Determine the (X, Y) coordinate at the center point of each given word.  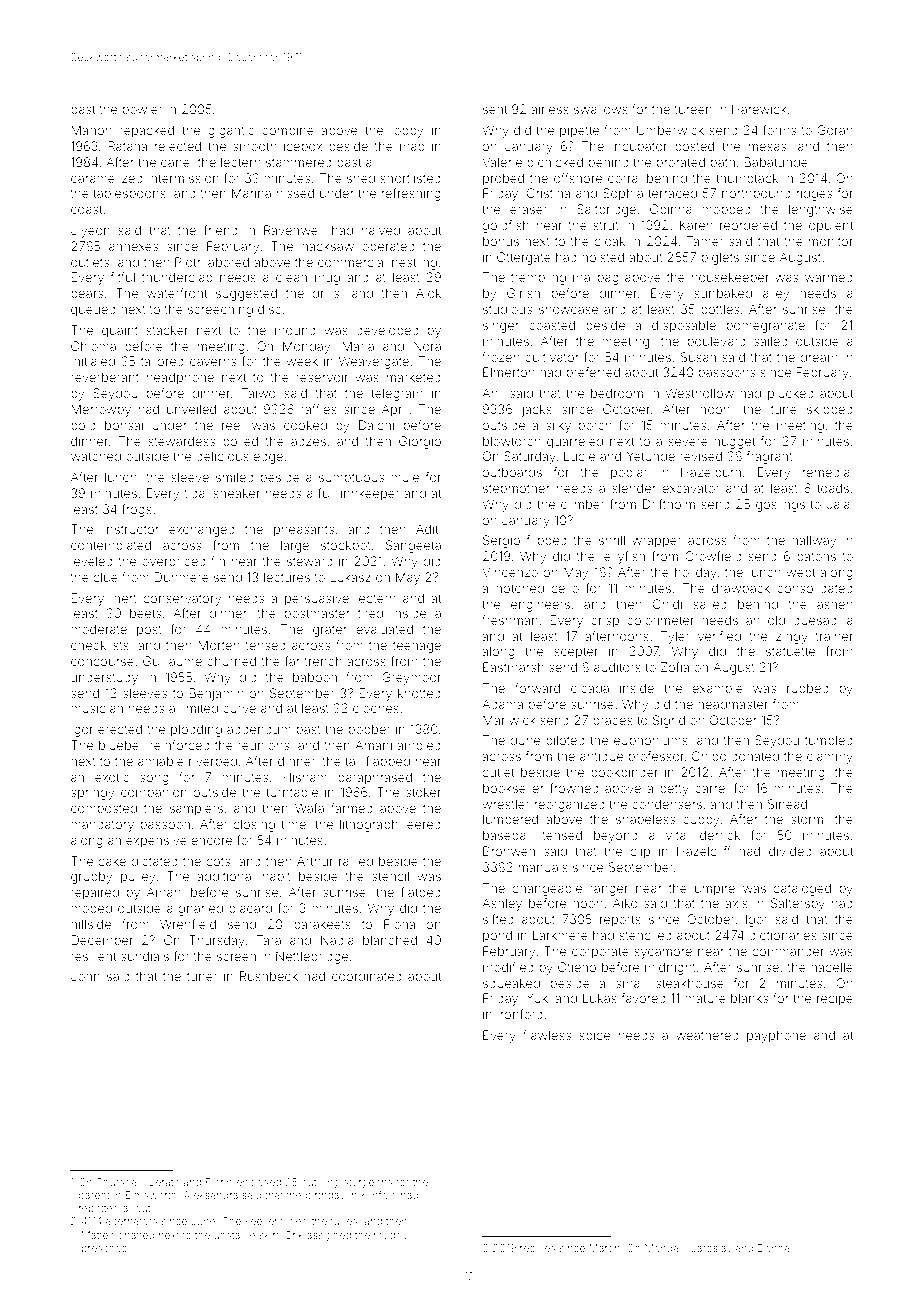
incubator (639, 146)
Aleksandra (211, 1195)
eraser (528, 210)
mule (405, 477)
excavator (690, 488)
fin (218, 561)
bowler (142, 109)
